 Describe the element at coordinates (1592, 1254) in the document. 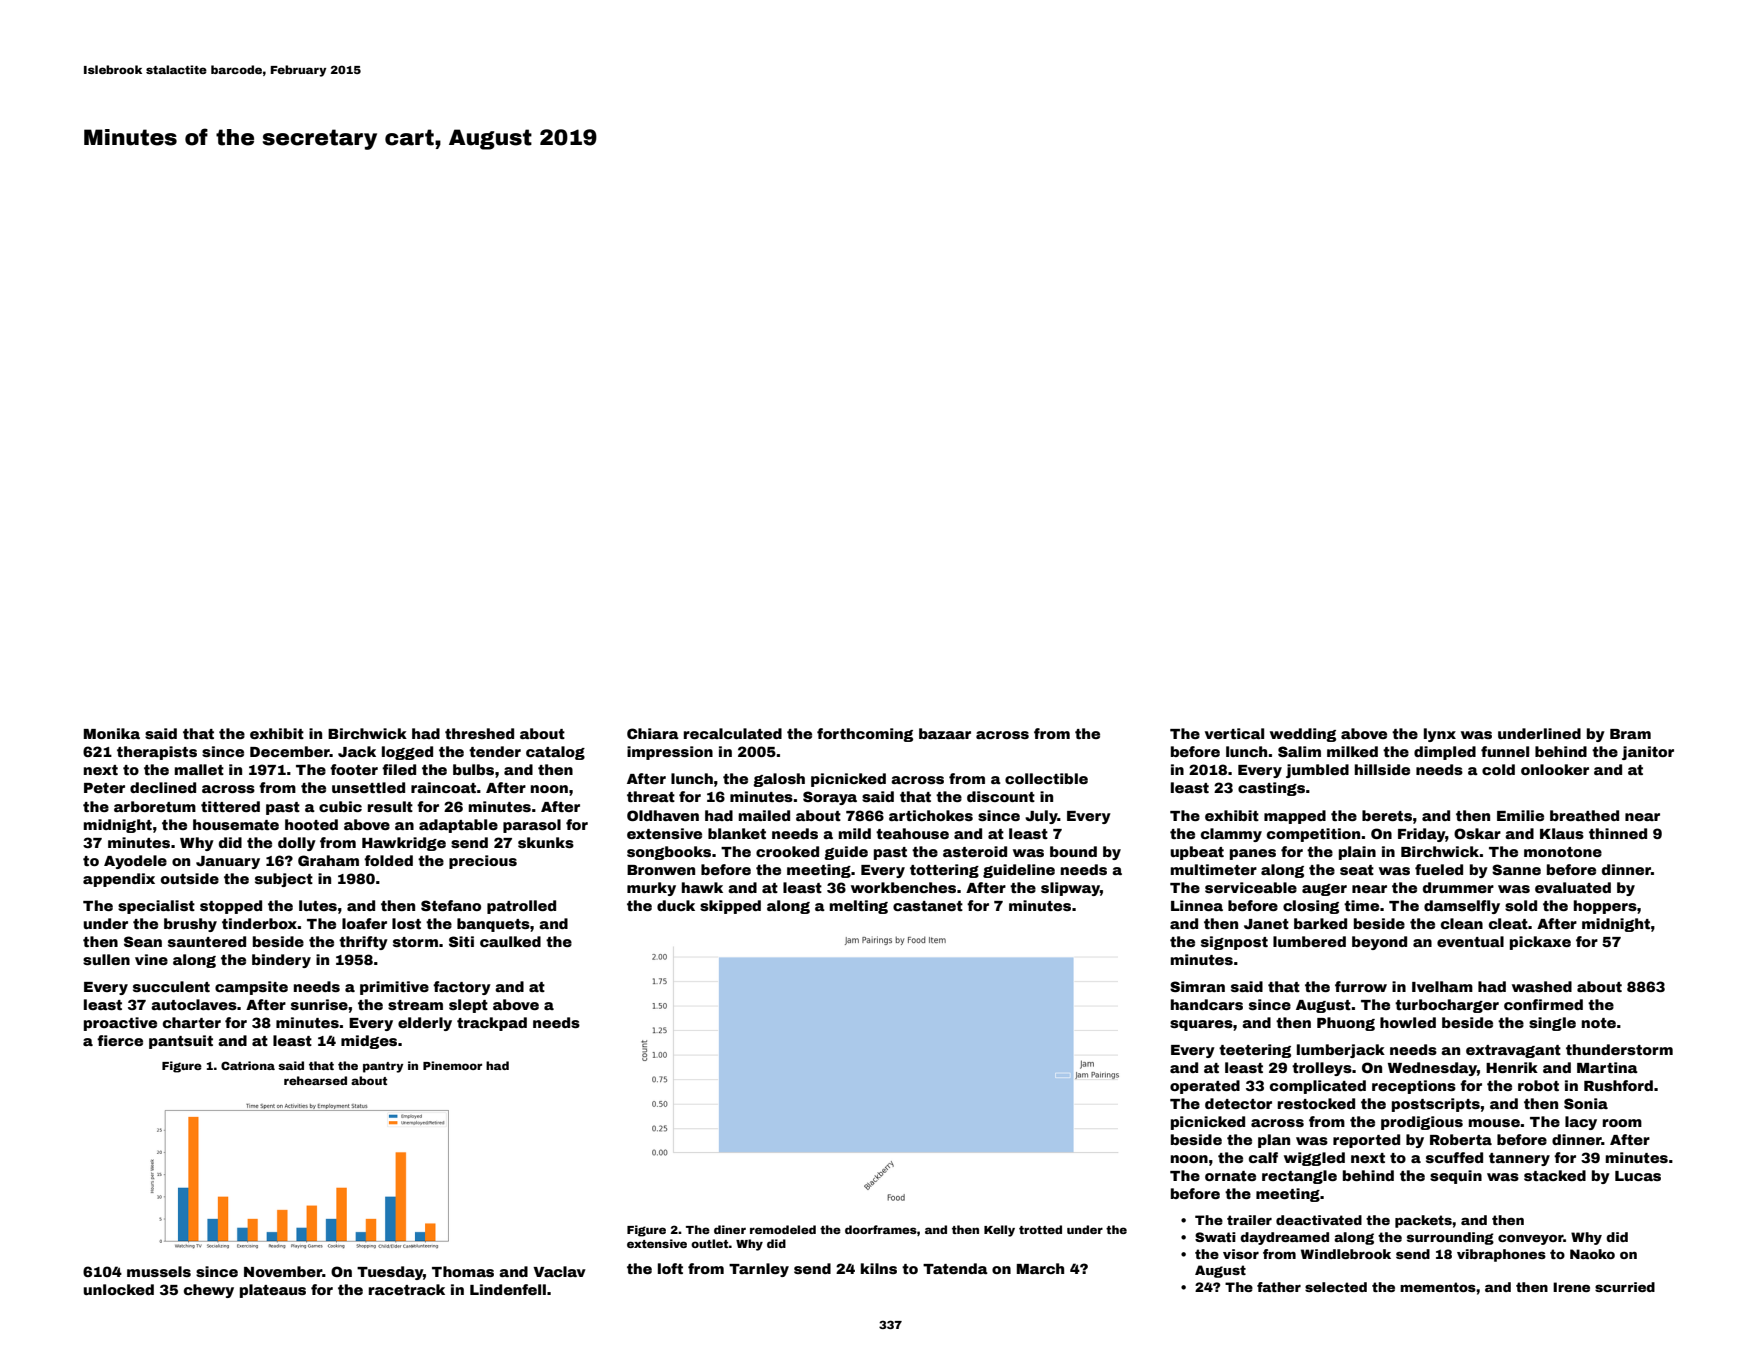

I see `Naoko` at that location.
